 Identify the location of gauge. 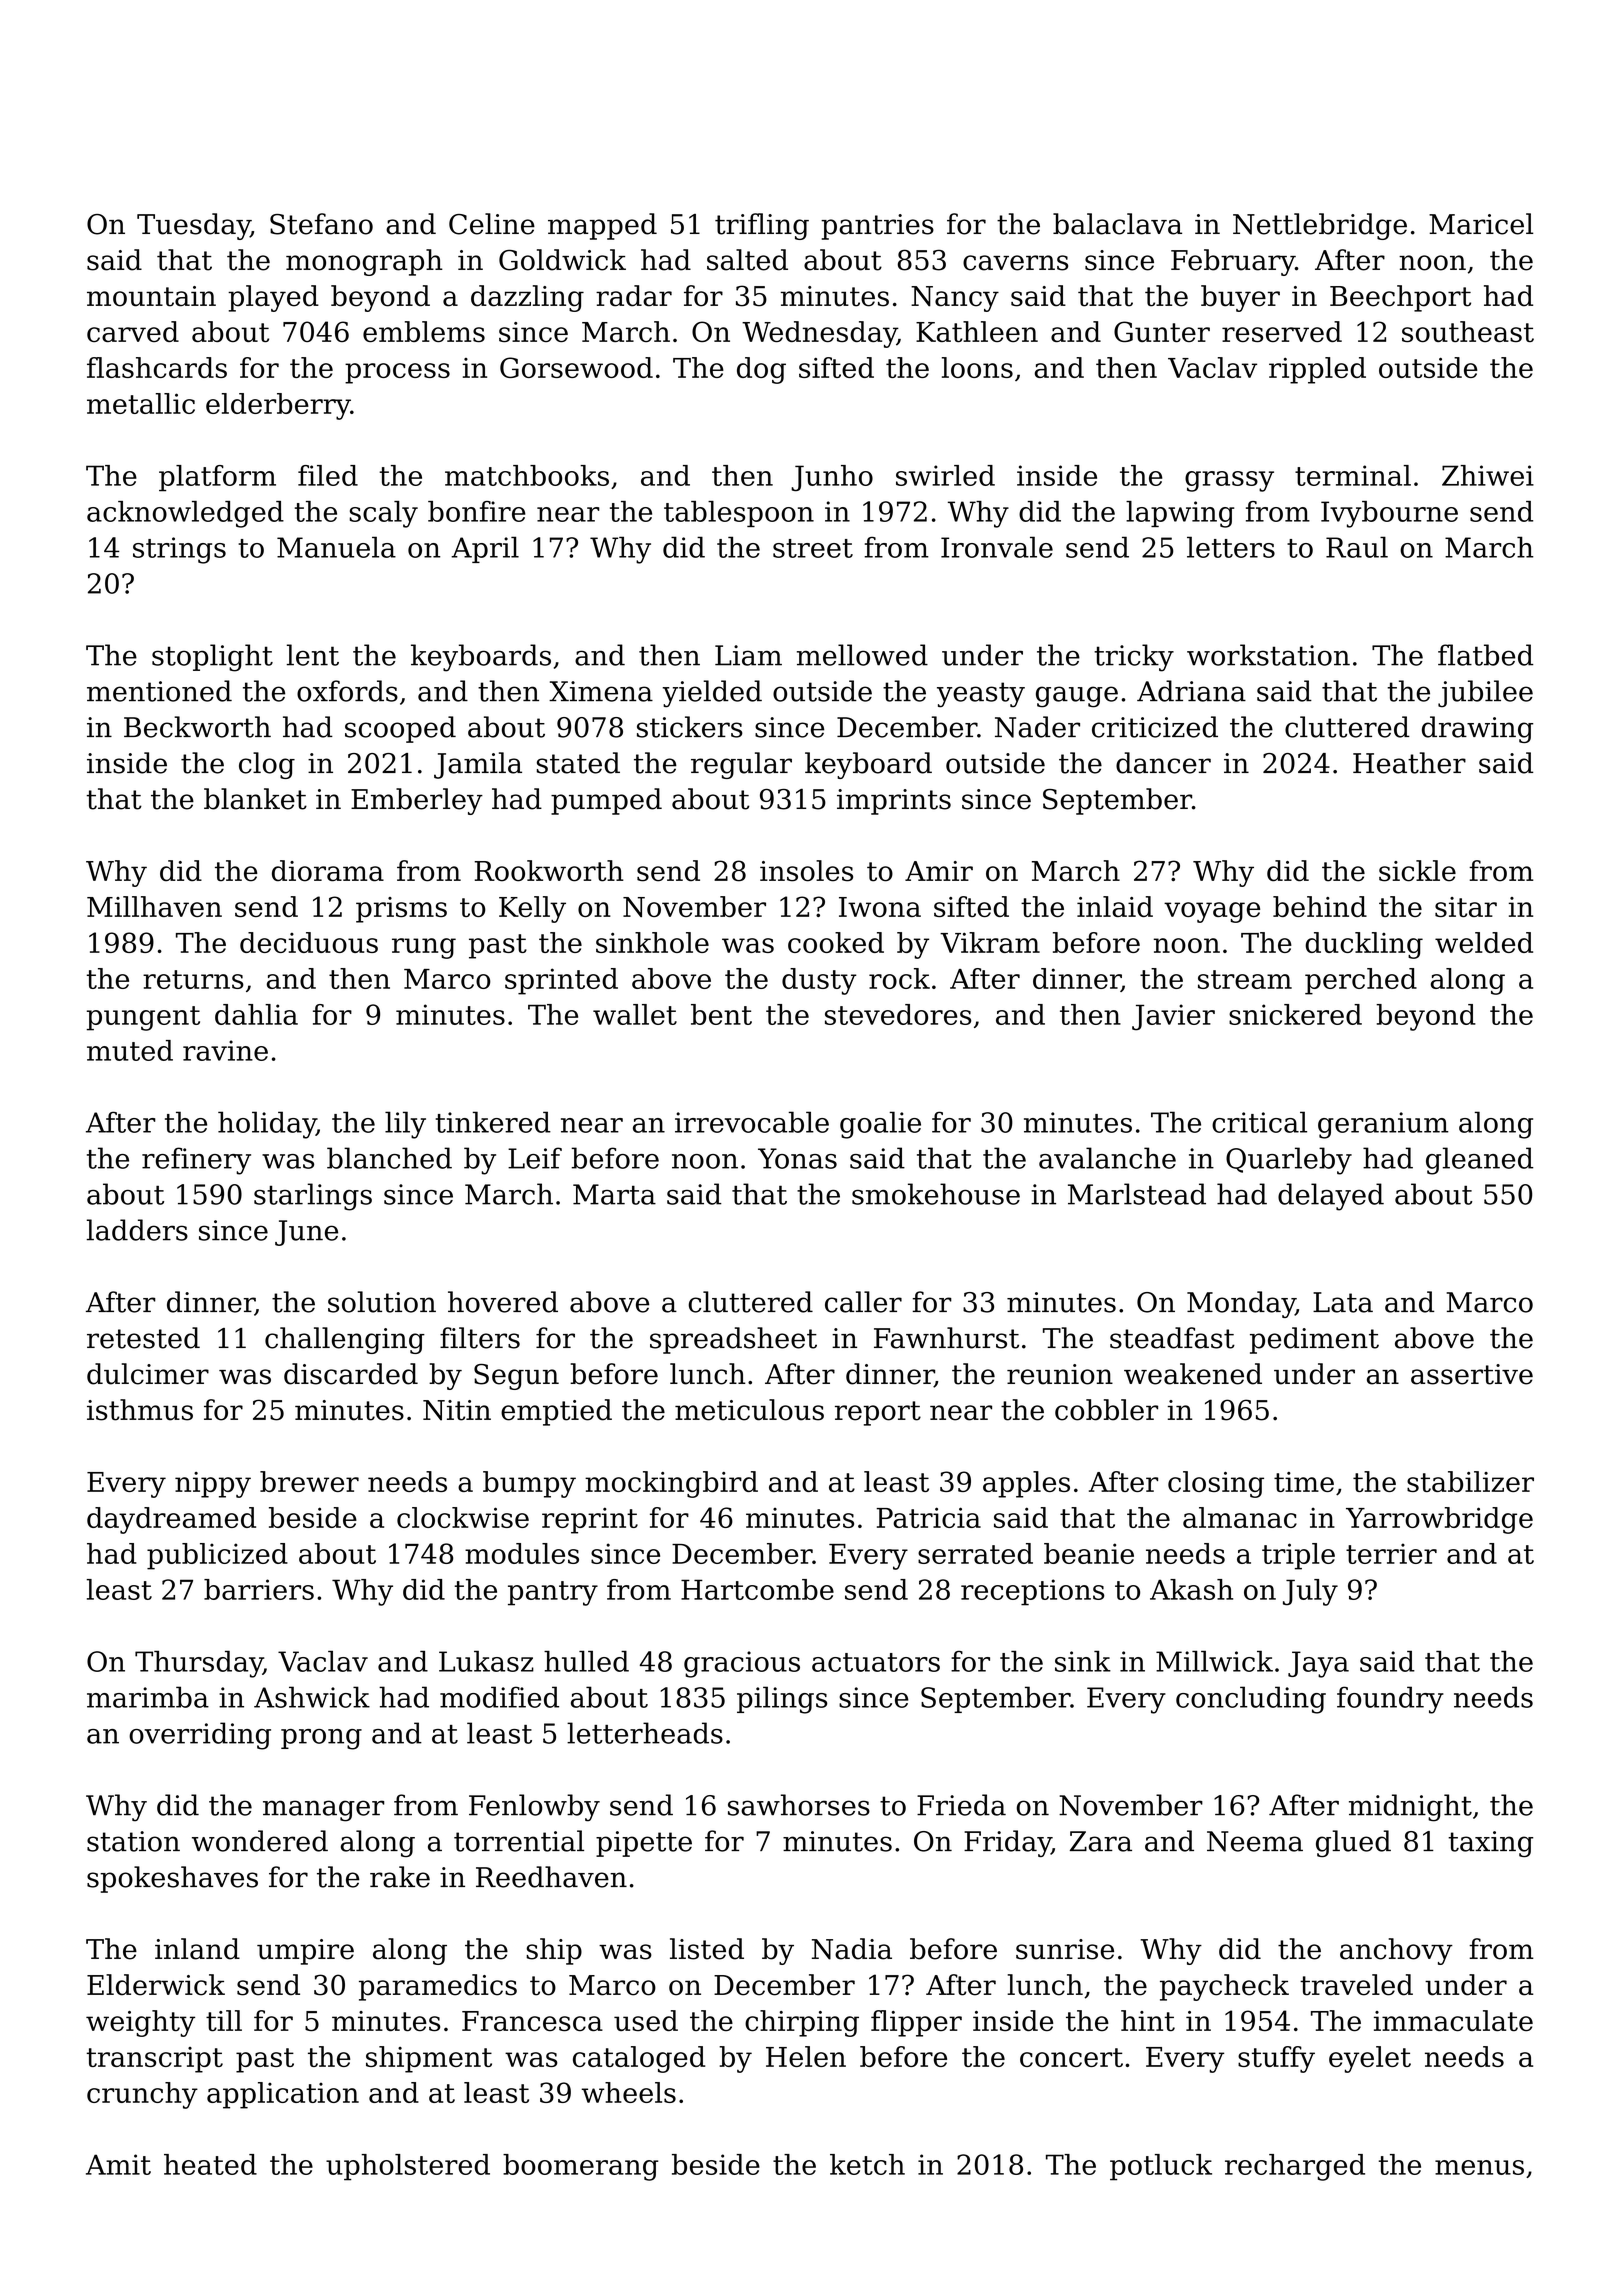
(1077, 697).
